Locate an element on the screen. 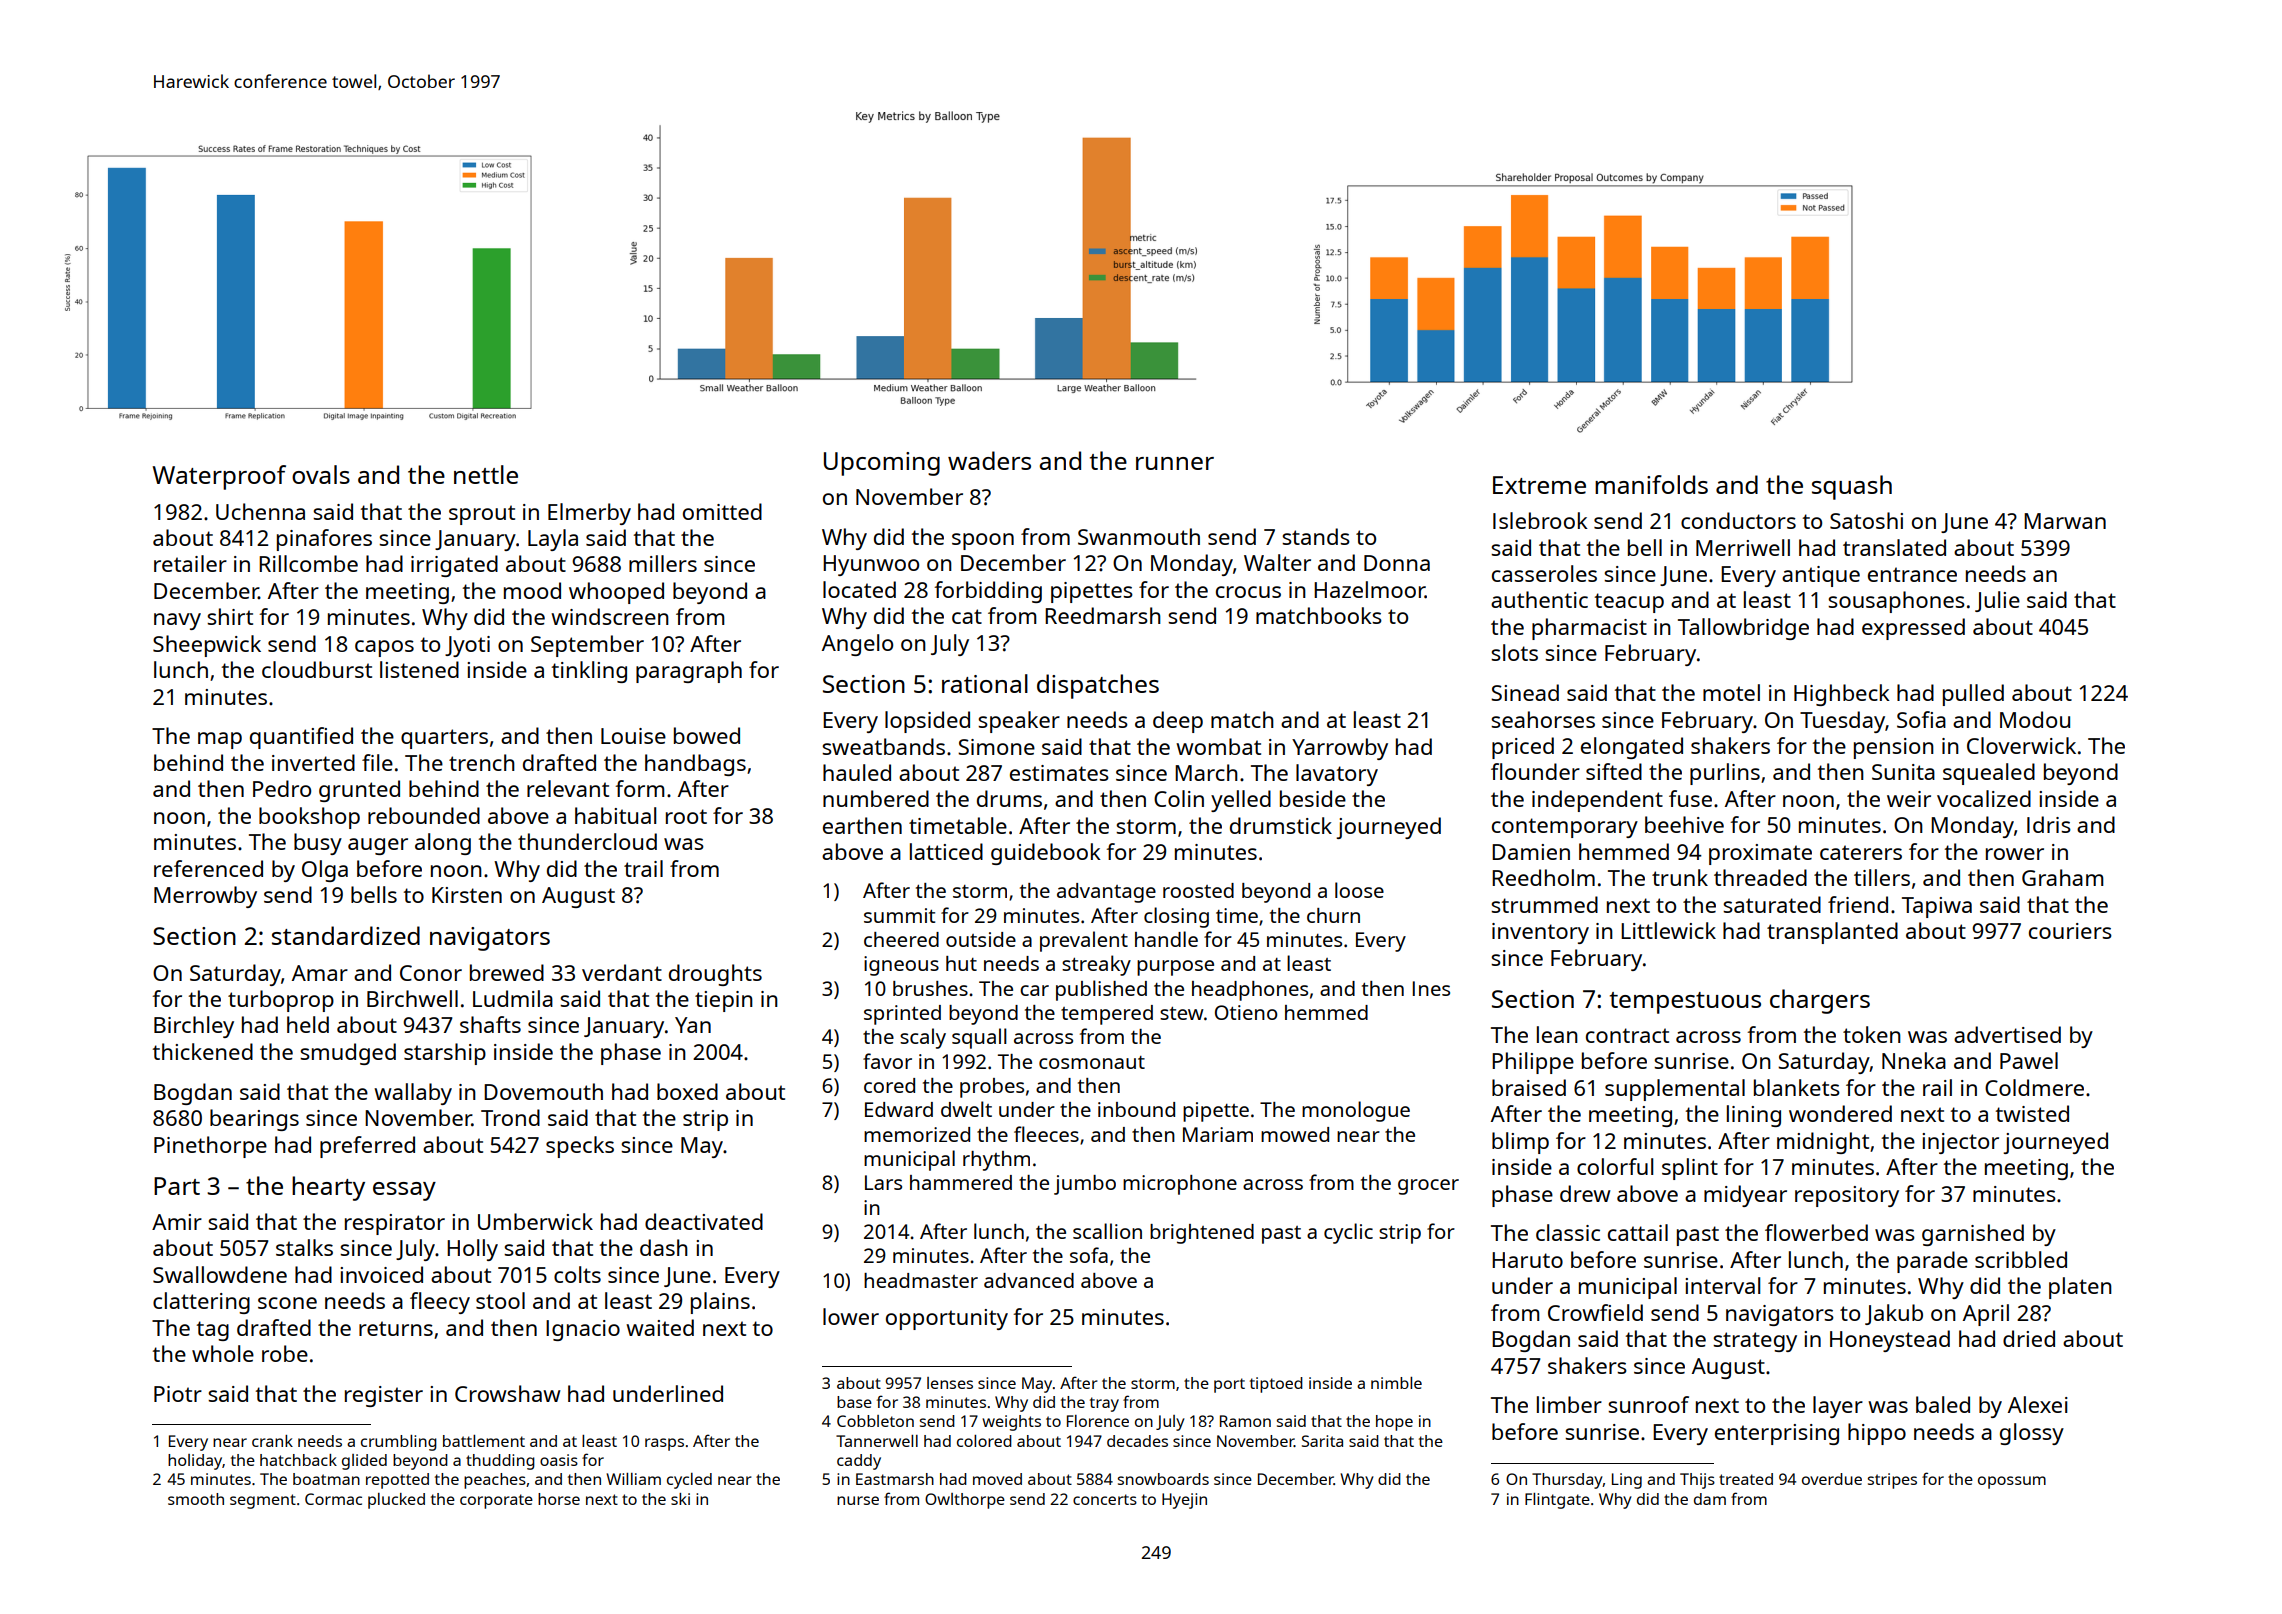  smooth is located at coordinates (196, 1499).
